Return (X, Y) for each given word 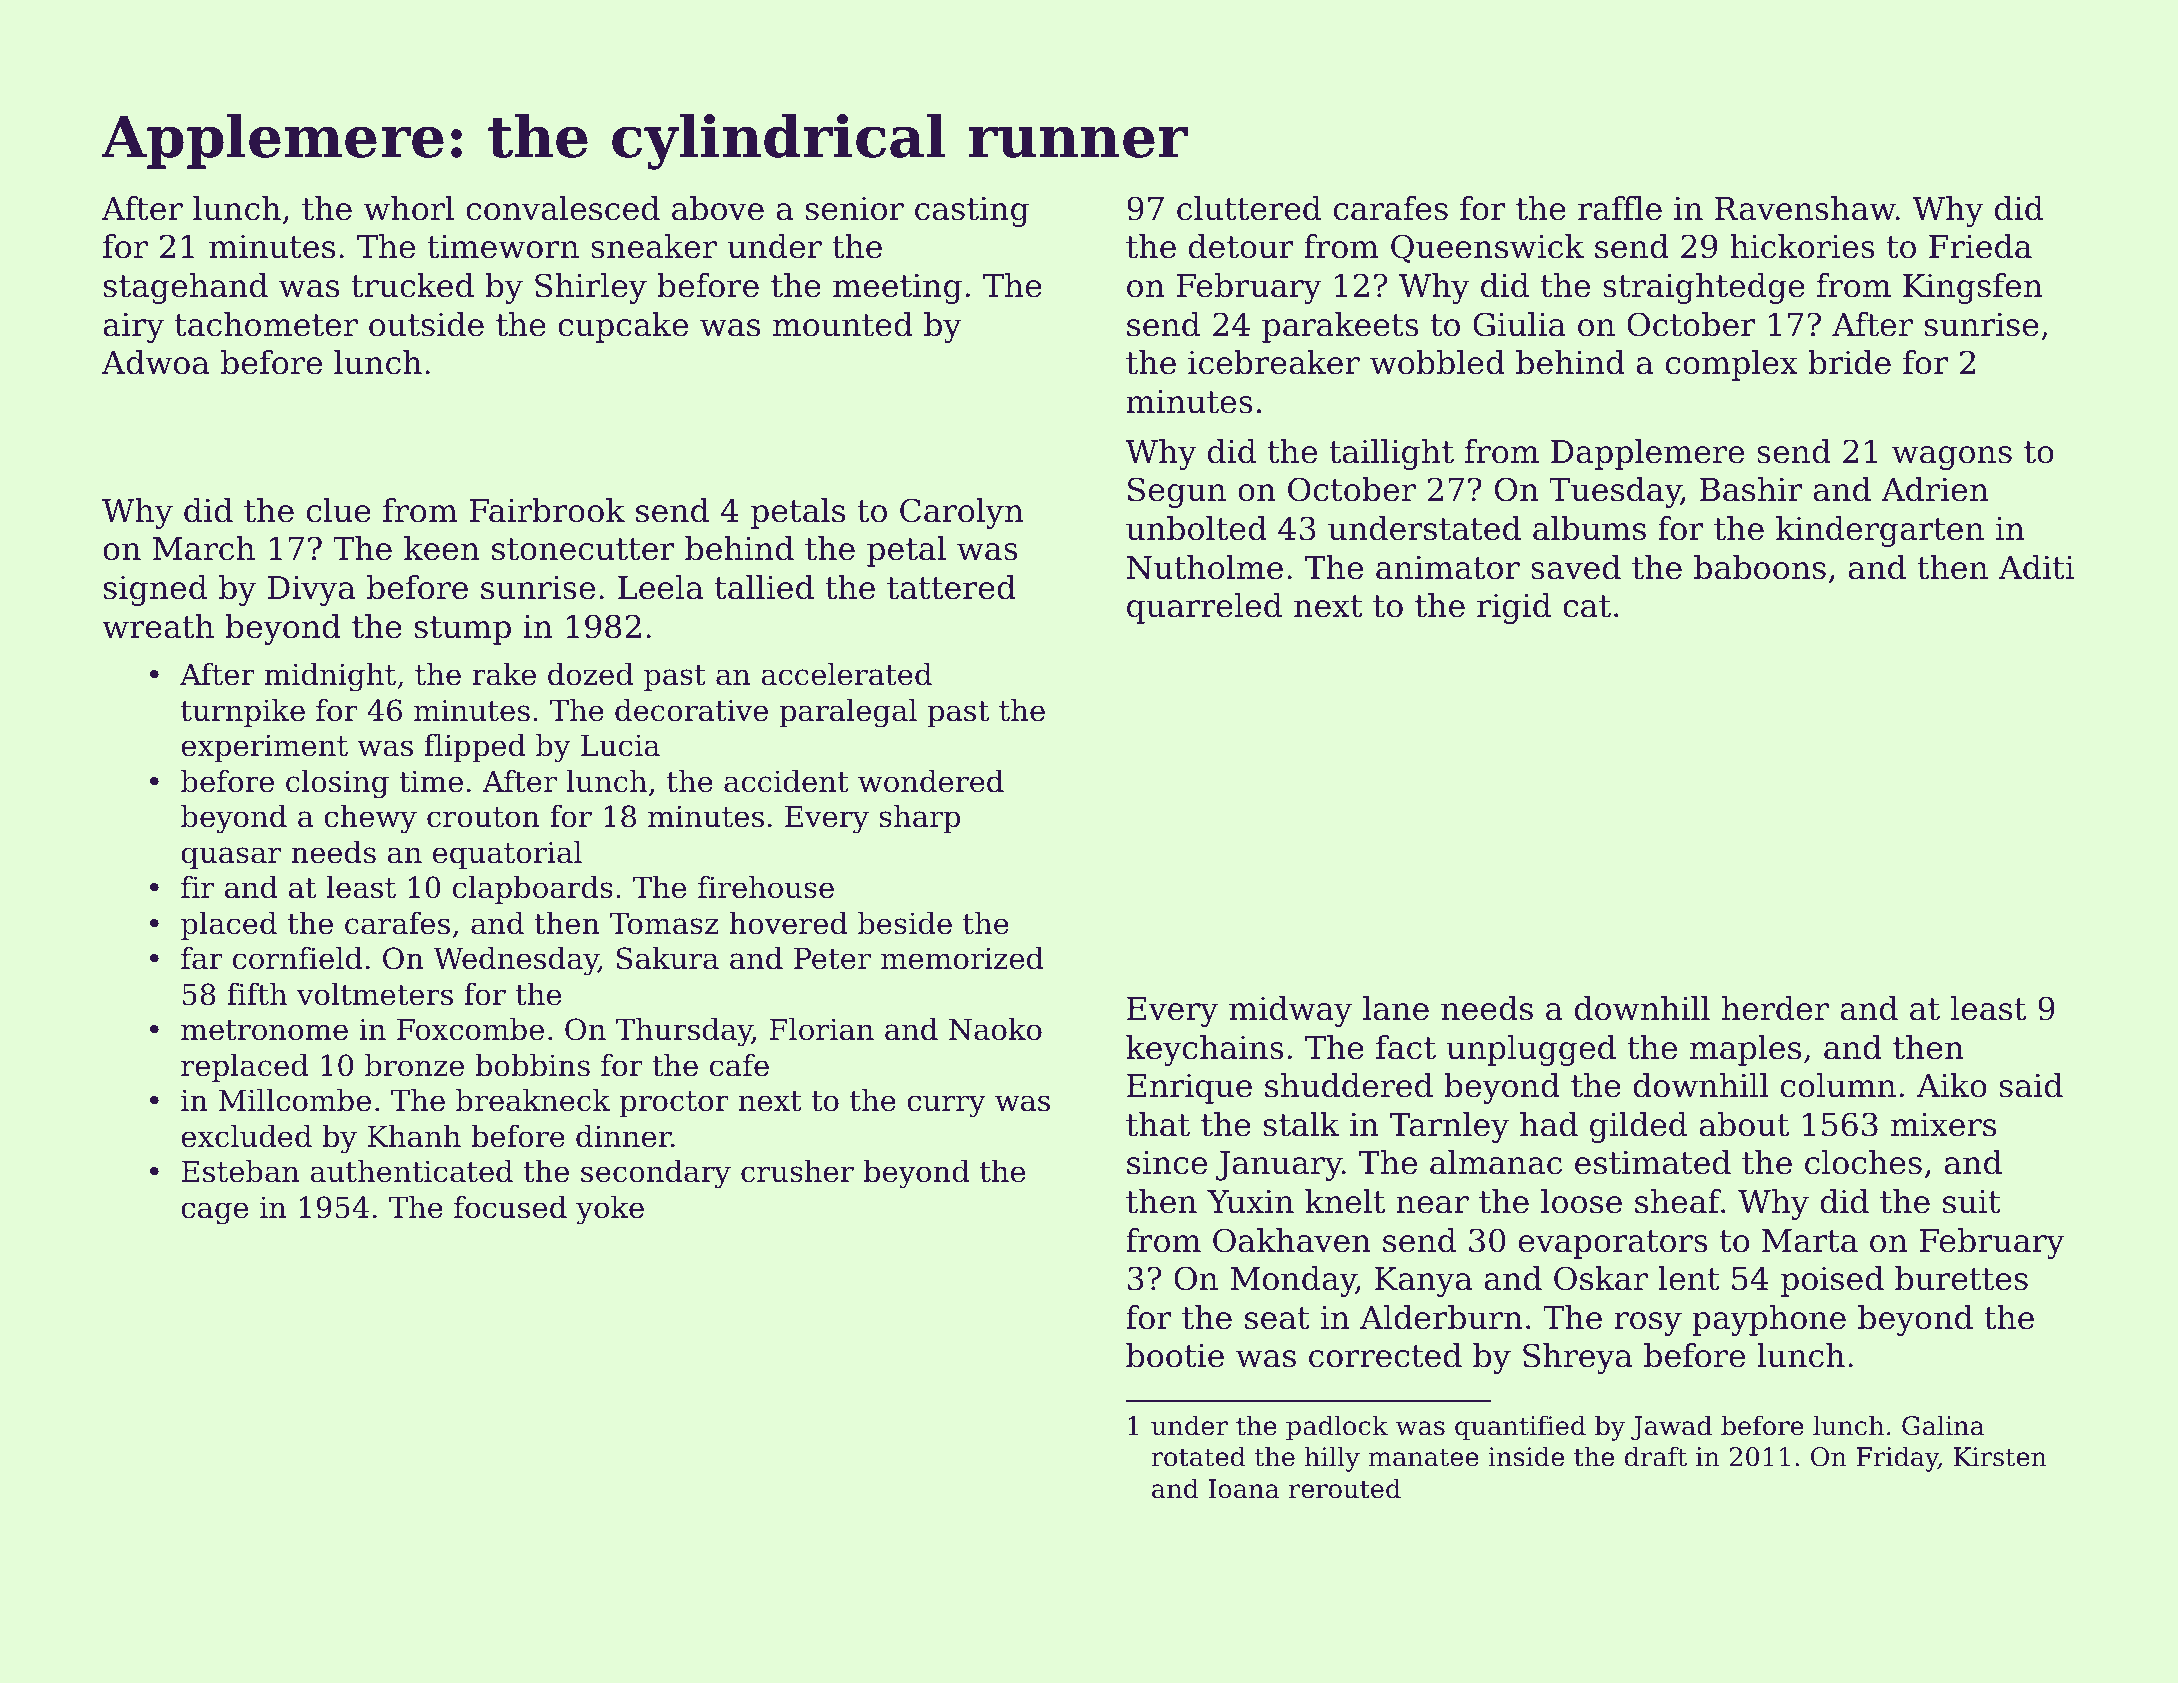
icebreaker (1274, 362)
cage (214, 1213)
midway (1290, 1011)
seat (1277, 1318)
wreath (158, 626)
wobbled (1437, 362)
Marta (1810, 1241)
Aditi (2036, 567)
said (2031, 1085)
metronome (264, 1030)
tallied (764, 587)
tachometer (266, 324)
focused (510, 1207)
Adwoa (155, 362)
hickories (1802, 246)
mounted (843, 324)
